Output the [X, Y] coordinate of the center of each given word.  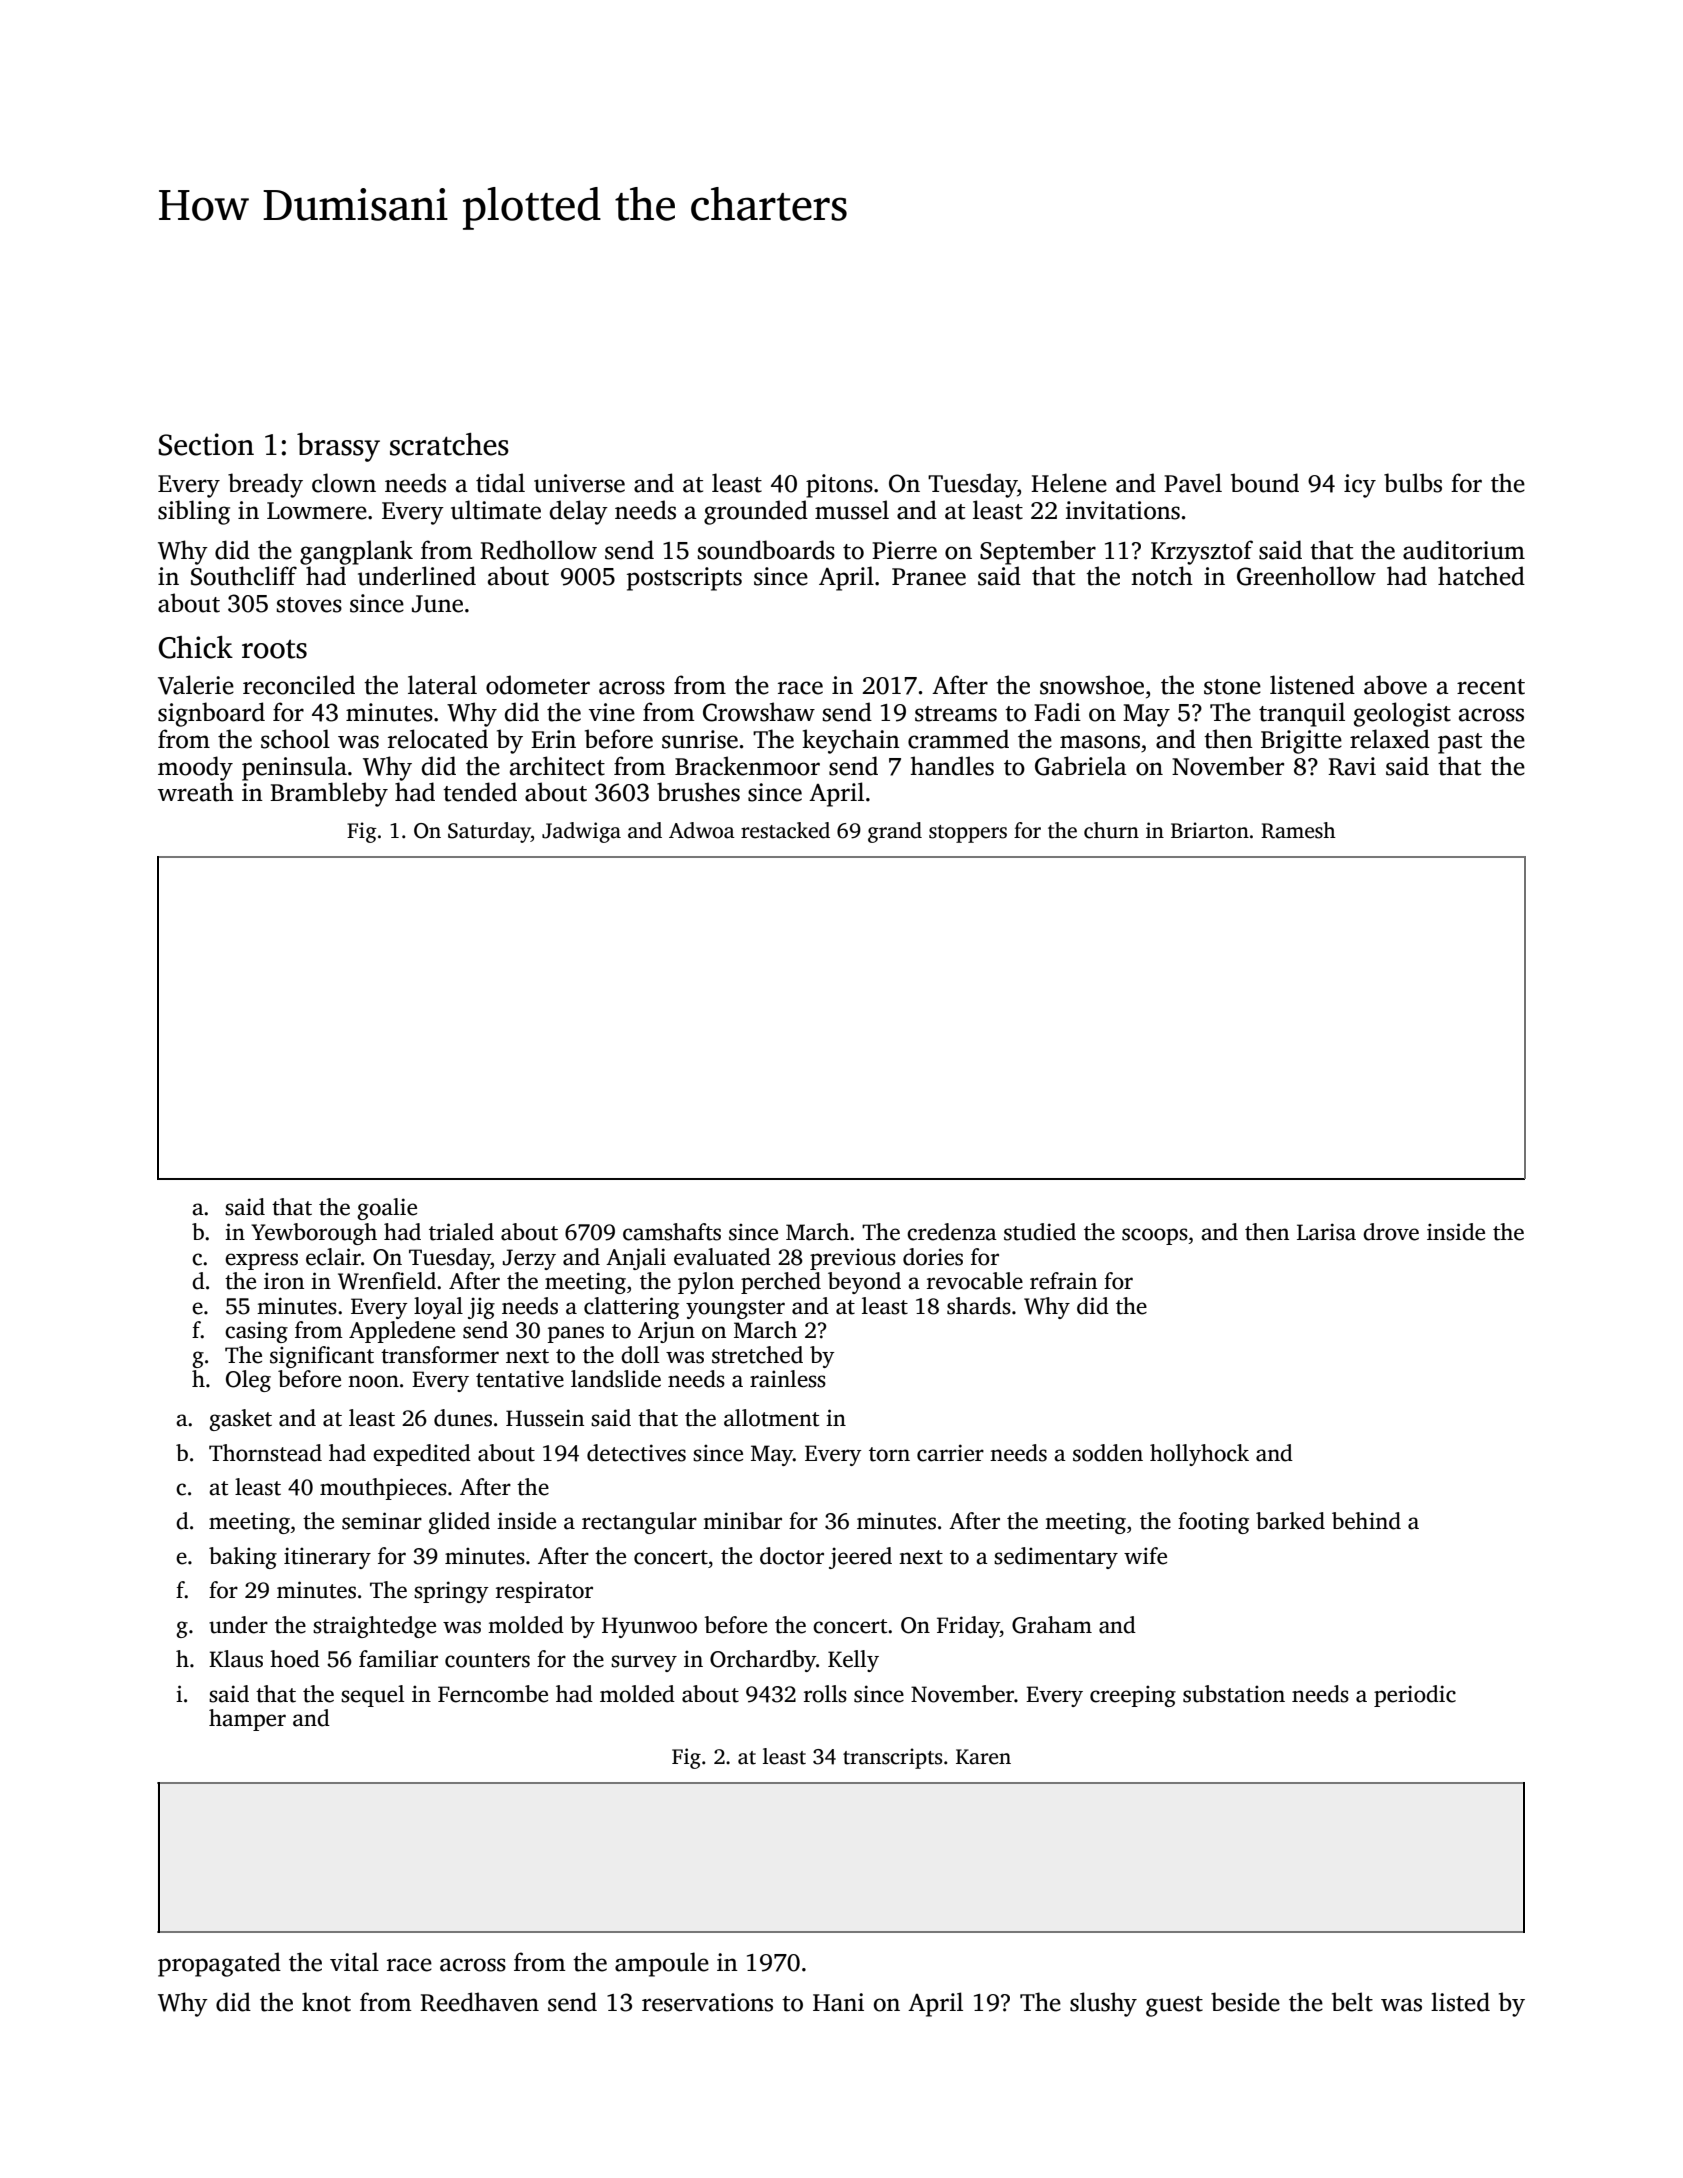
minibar [742, 1521]
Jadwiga [581, 832]
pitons [839, 486]
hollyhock [1199, 1455]
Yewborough [314, 1234]
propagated [219, 1964]
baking [243, 1558]
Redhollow [538, 550]
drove [1391, 1232]
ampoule [662, 1964]
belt [1352, 2002]
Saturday [489, 832]
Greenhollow [1306, 576]
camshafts [672, 1232]
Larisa [1326, 1232]
